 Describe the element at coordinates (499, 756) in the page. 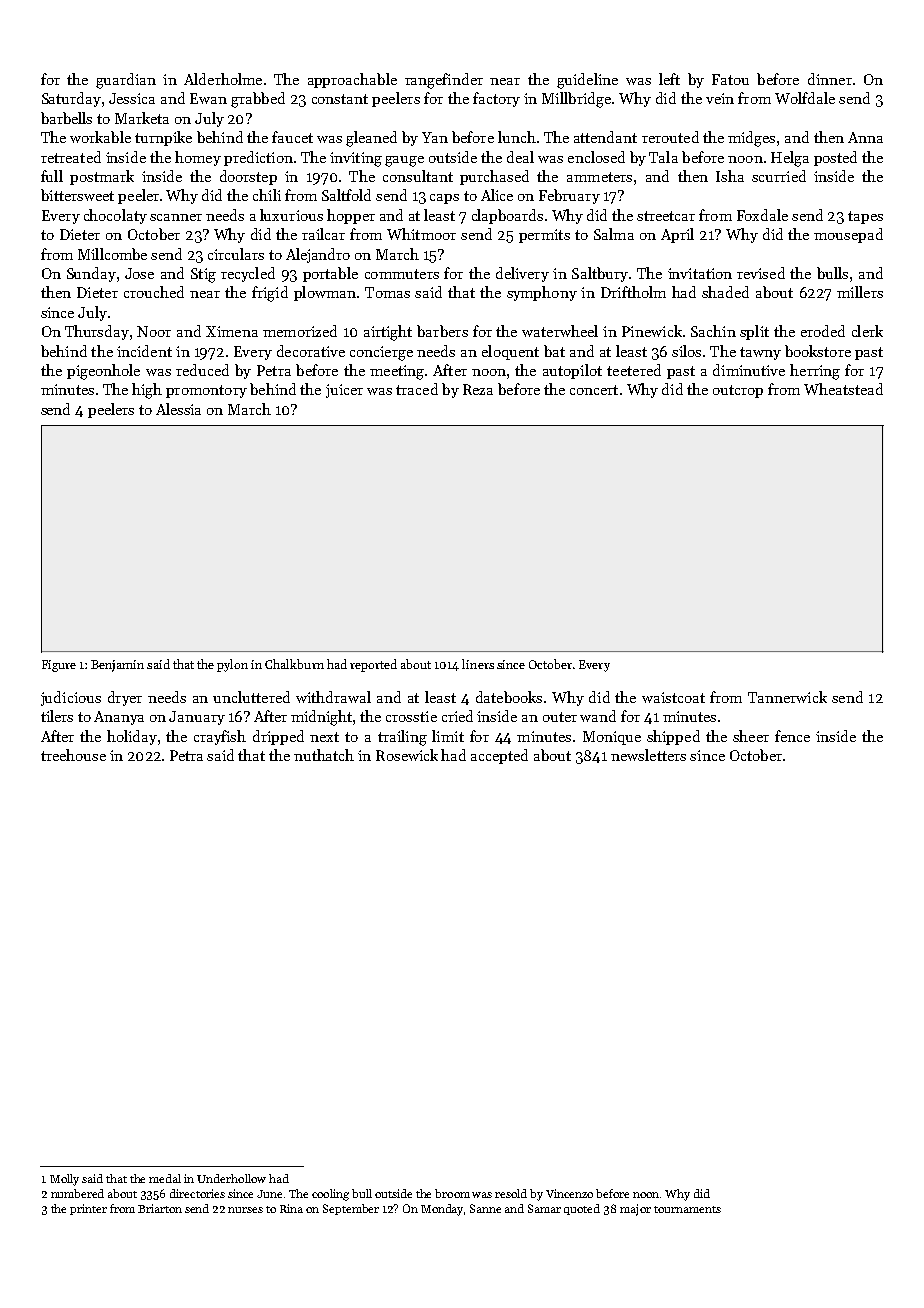

I see `accepted` at that location.
